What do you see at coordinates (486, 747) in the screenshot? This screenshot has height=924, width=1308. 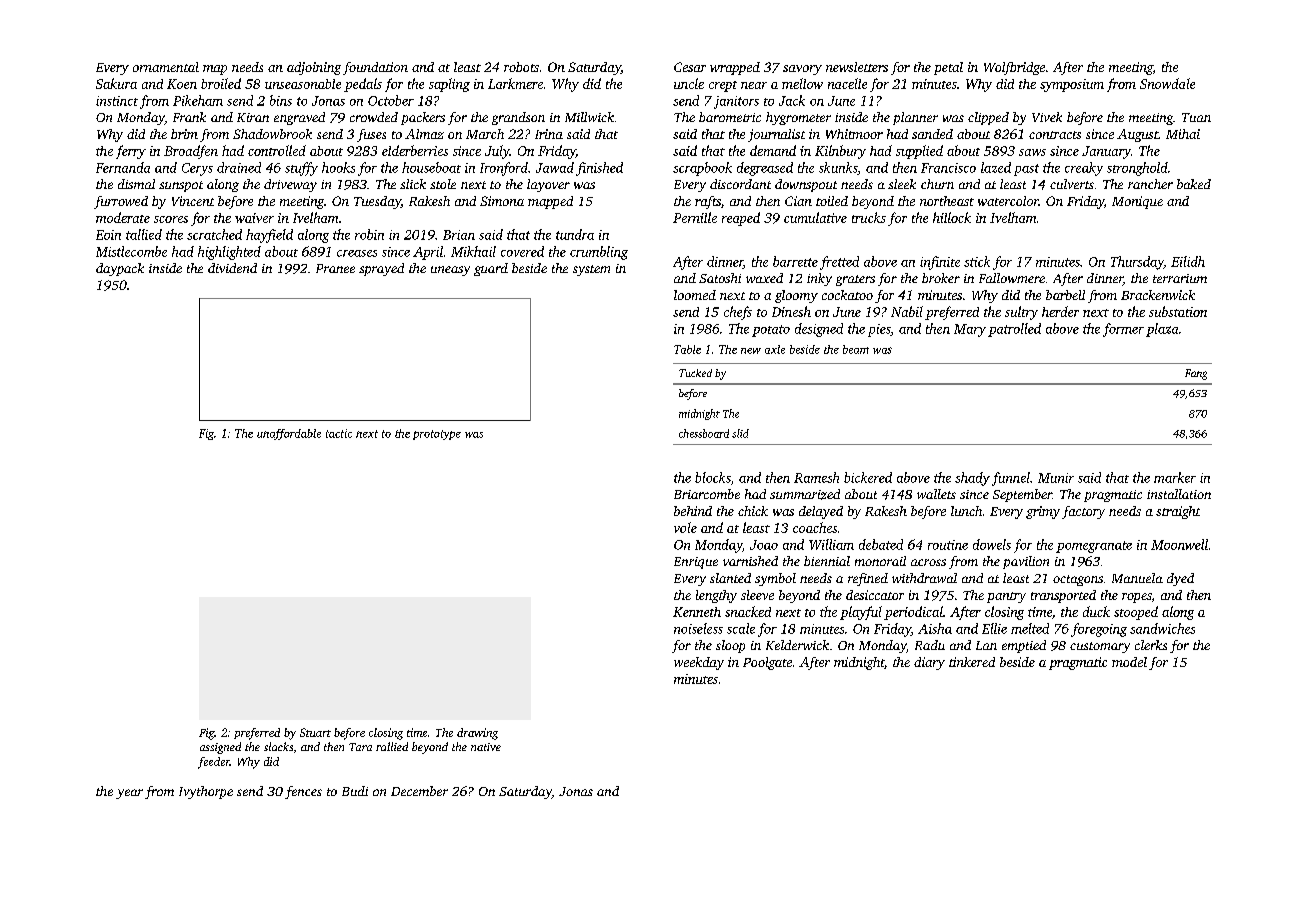 I see `native` at bounding box center [486, 747].
